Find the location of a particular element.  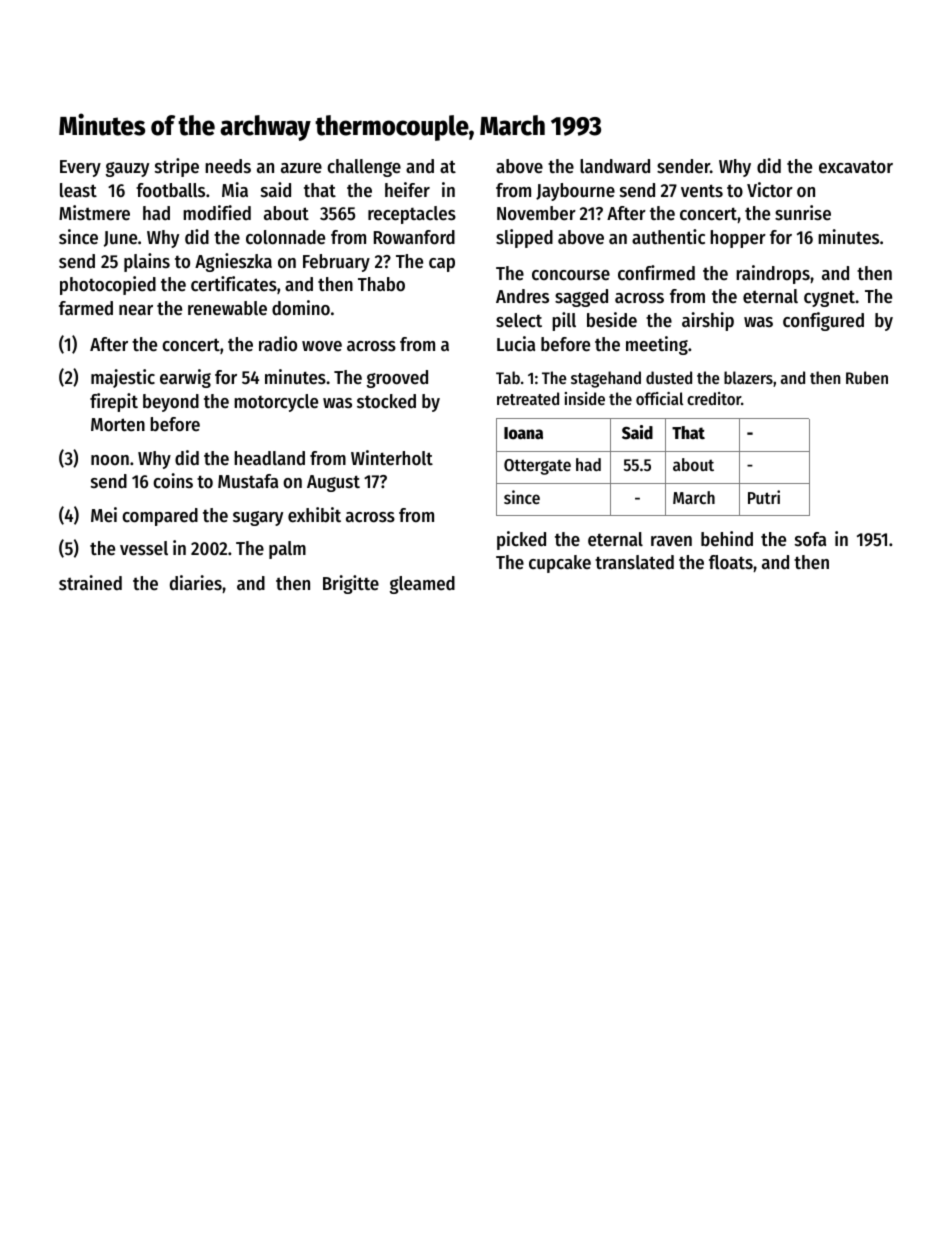

behind is located at coordinates (727, 539).
